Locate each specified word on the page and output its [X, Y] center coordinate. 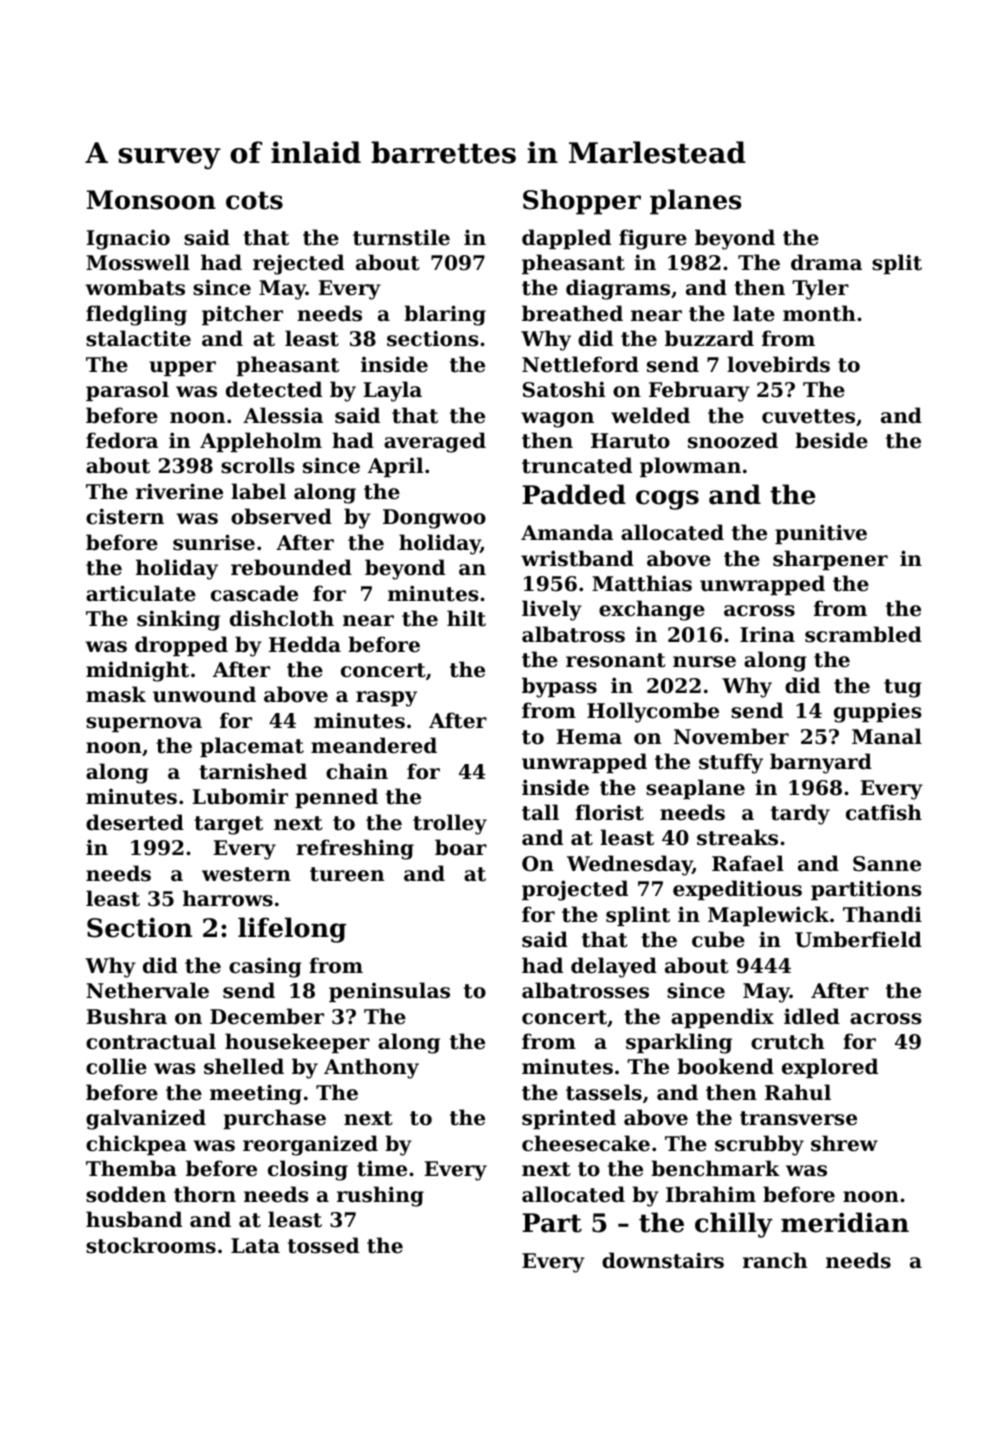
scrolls [257, 465]
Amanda [567, 532]
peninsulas [389, 992]
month [819, 313]
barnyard [821, 763]
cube [718, 939]
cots [254, 200]
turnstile [401, 237]
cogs [667, 500]
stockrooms [151, 1245]
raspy [386, 699]
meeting [256, 1094]
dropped [181, 646]
